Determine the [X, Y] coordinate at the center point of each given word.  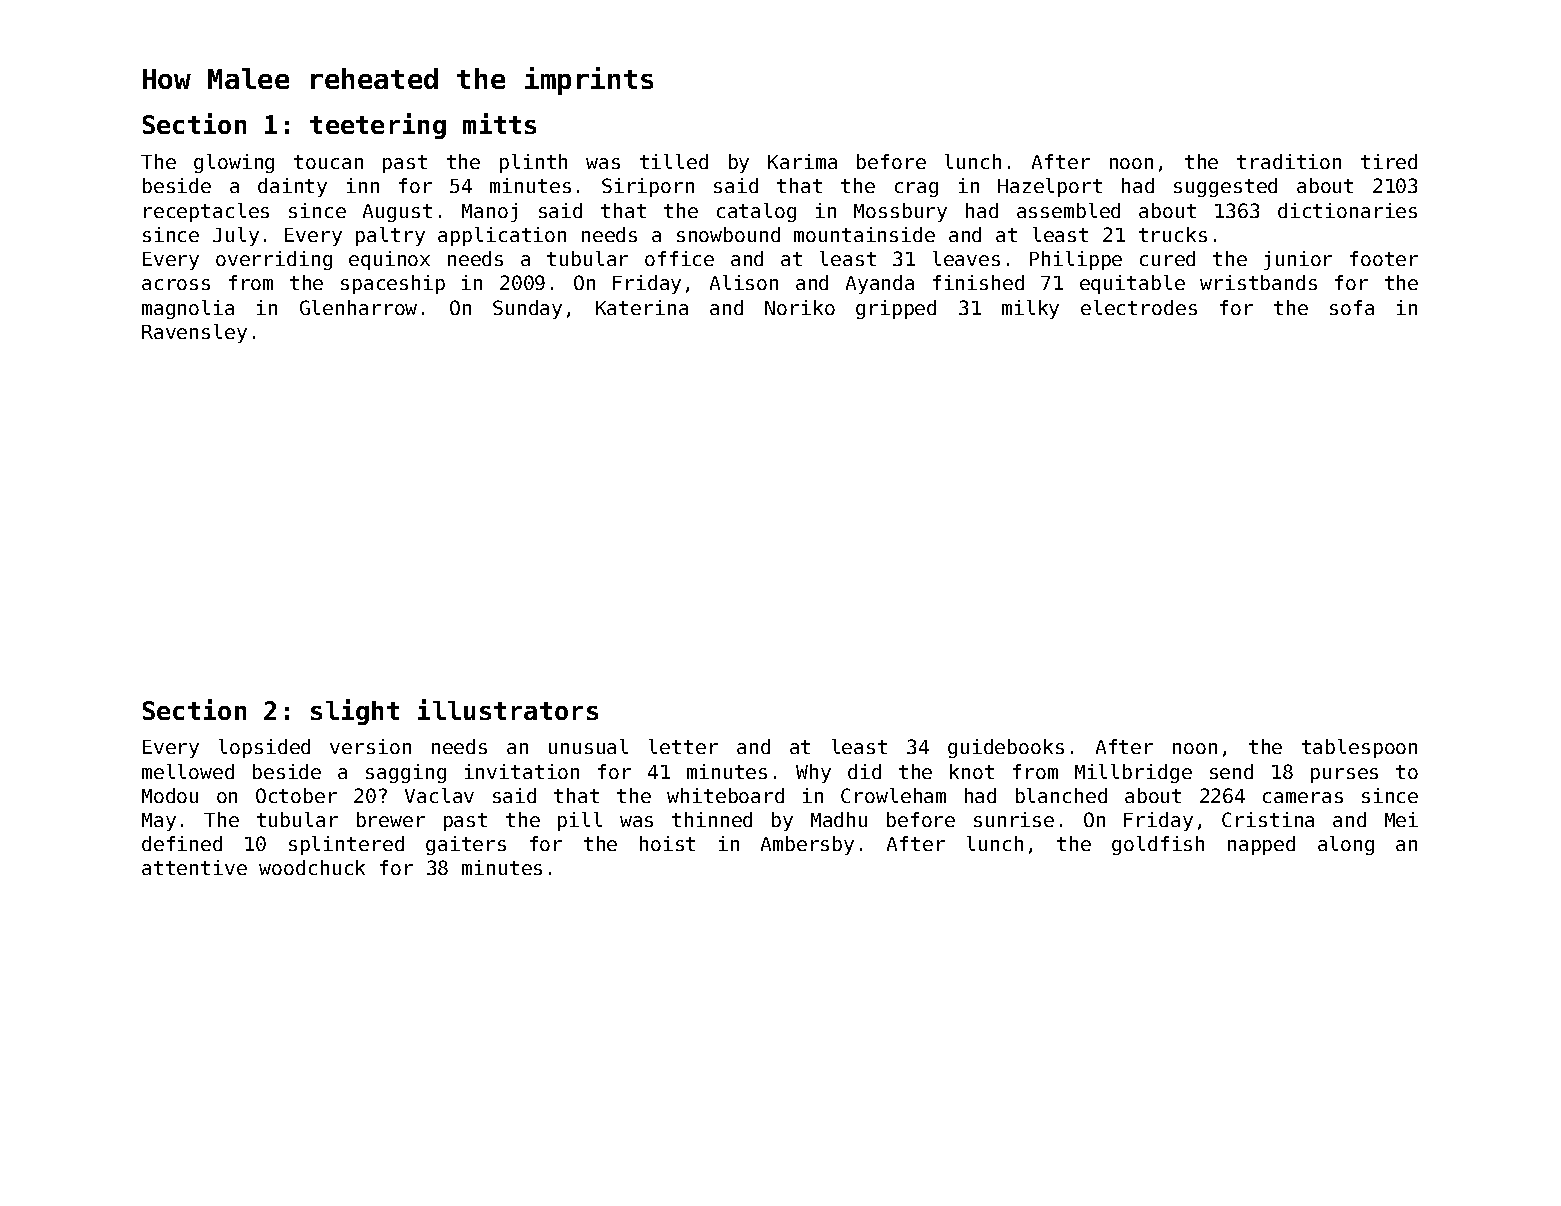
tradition [1289, 161]
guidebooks [1006, 748]
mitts [499, 123]
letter [683, 746]
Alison [744, 282]
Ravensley [194, 333]
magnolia [188, 309]
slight [355, 712]
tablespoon [1359, 748]
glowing [234, 163]
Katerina [642, 307]
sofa [1352, 307]
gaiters [466, 845]
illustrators [508, 709]
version [370, 746]
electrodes [1139, 307]
